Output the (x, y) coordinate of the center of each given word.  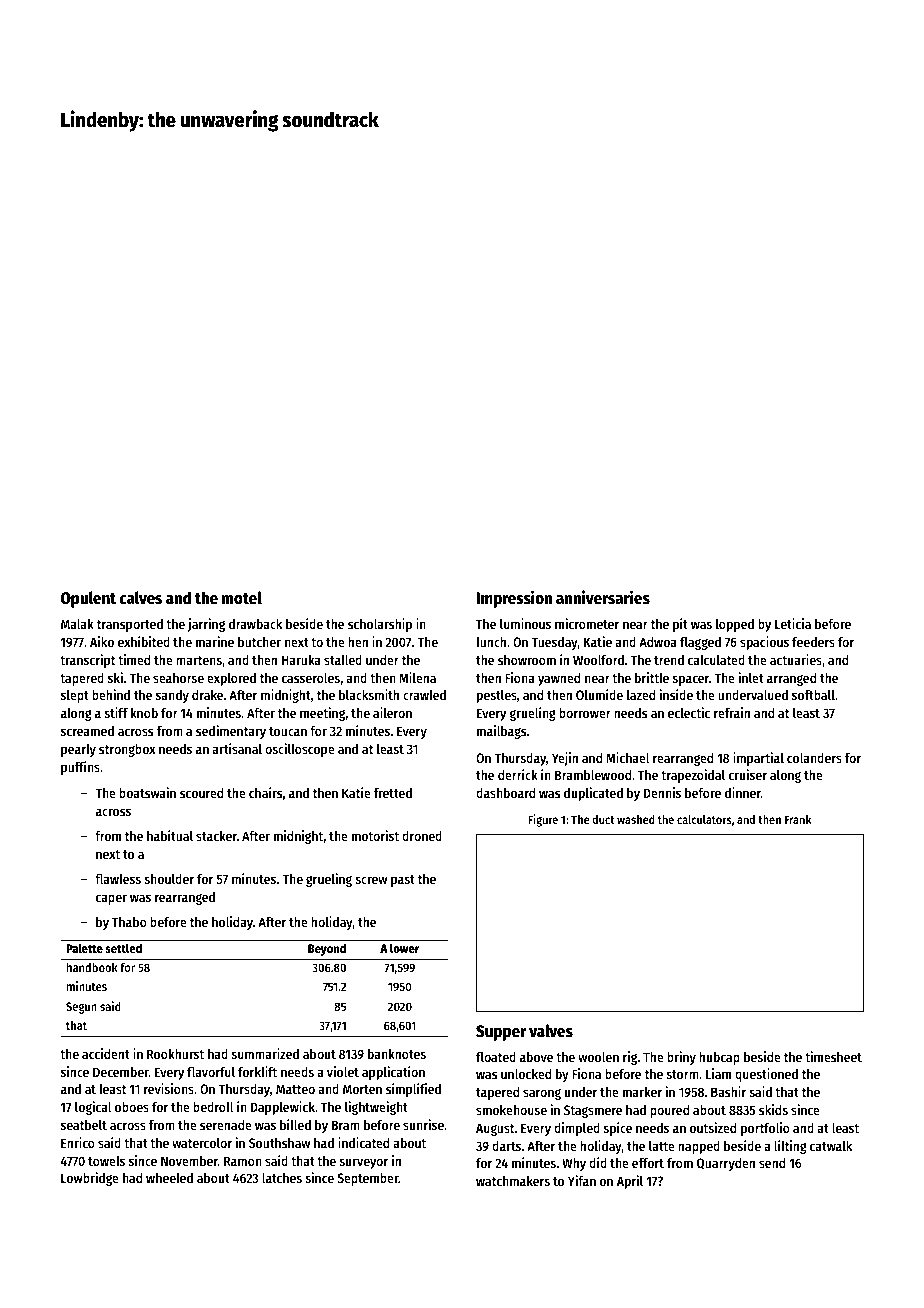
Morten (362, 1089)
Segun (81, 1008)
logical (93, 1108)
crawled (424, 695)
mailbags (501, 732)
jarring (206, 625)
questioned (766, 1075)
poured (669, 1111)
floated (496, 1057)
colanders (814, 758)
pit (680, 625)
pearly (78, 750)
